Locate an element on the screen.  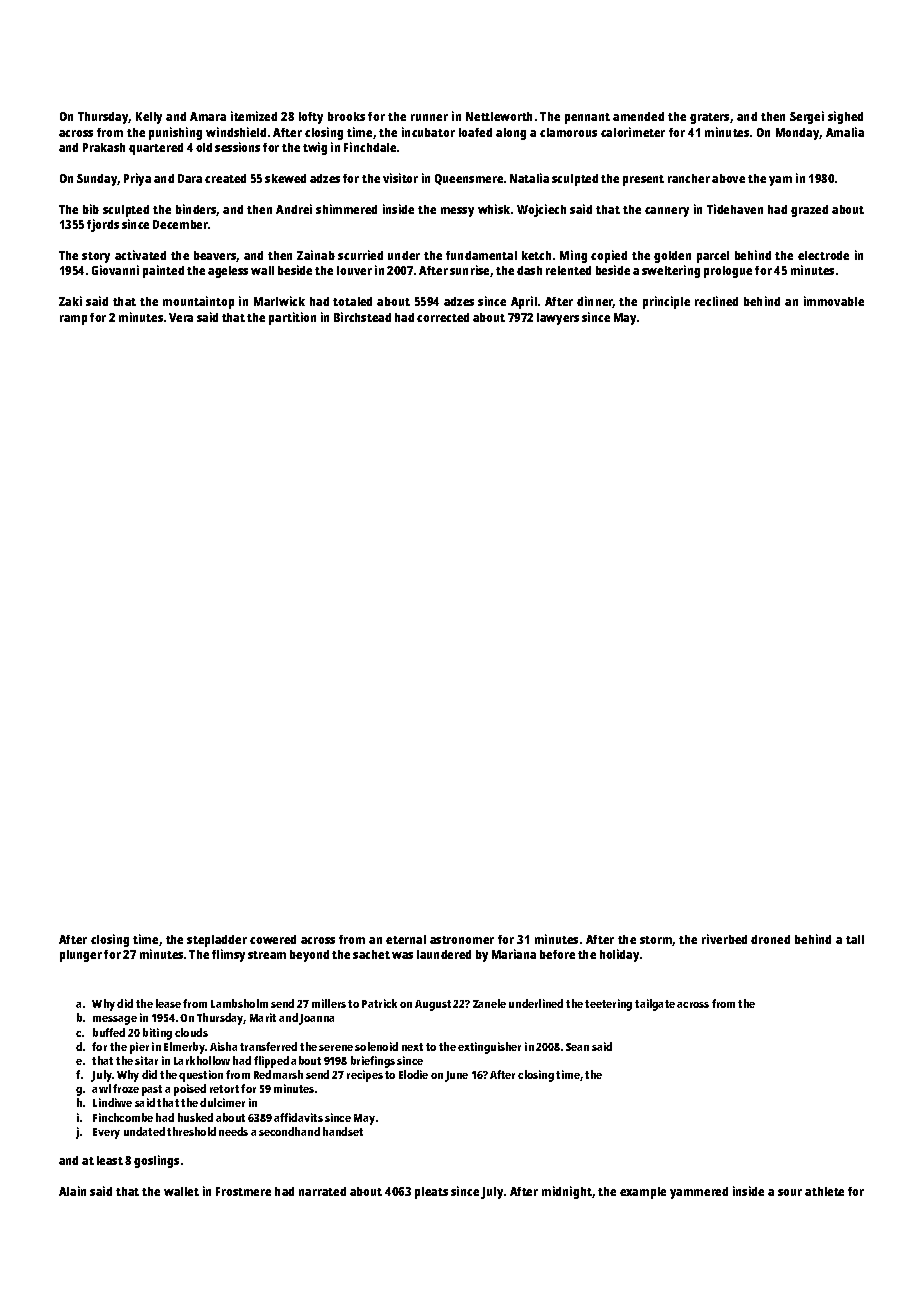
immovable is located at coordinates (834, 301).
